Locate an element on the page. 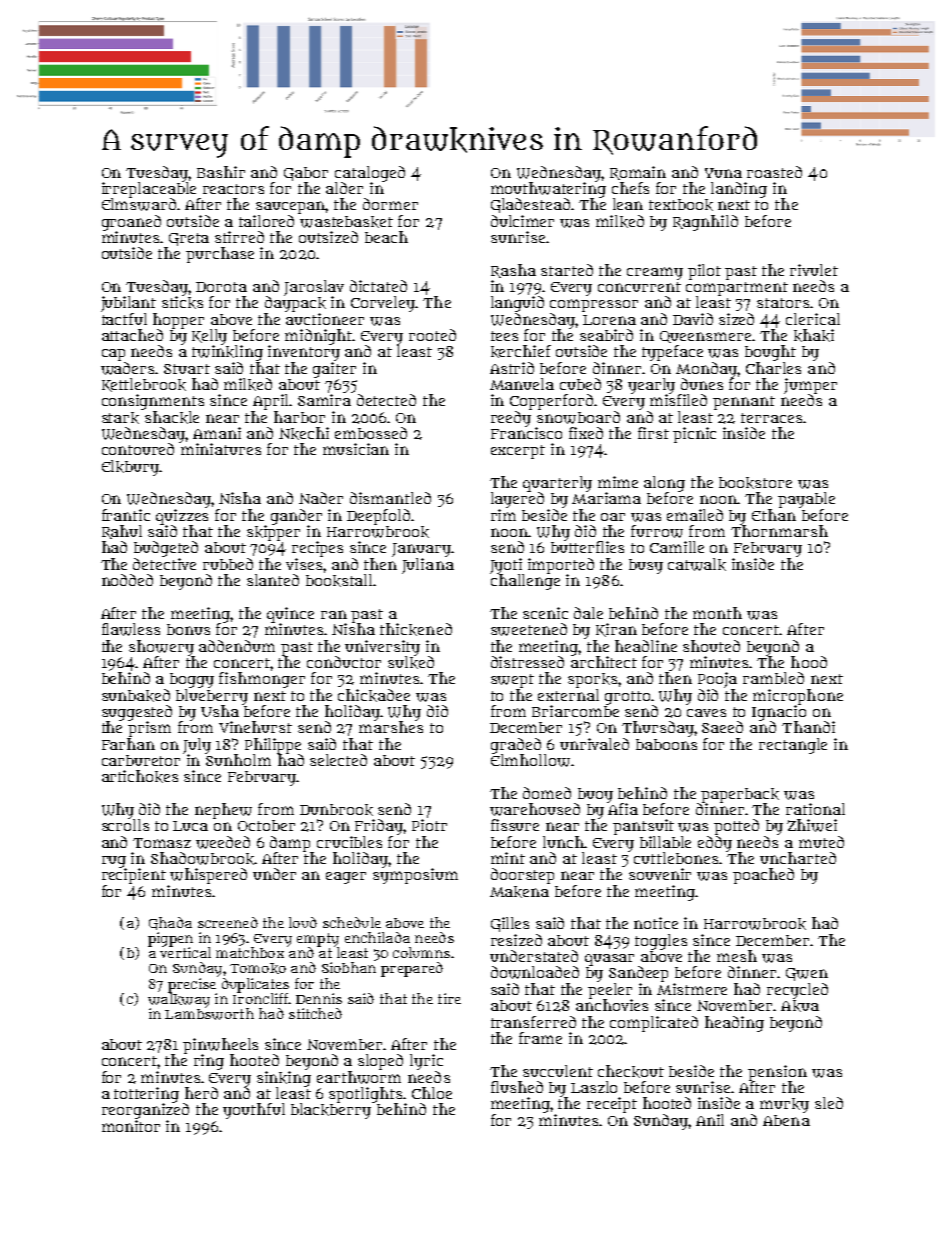  cataloged is located at coordinates (370, 174).
